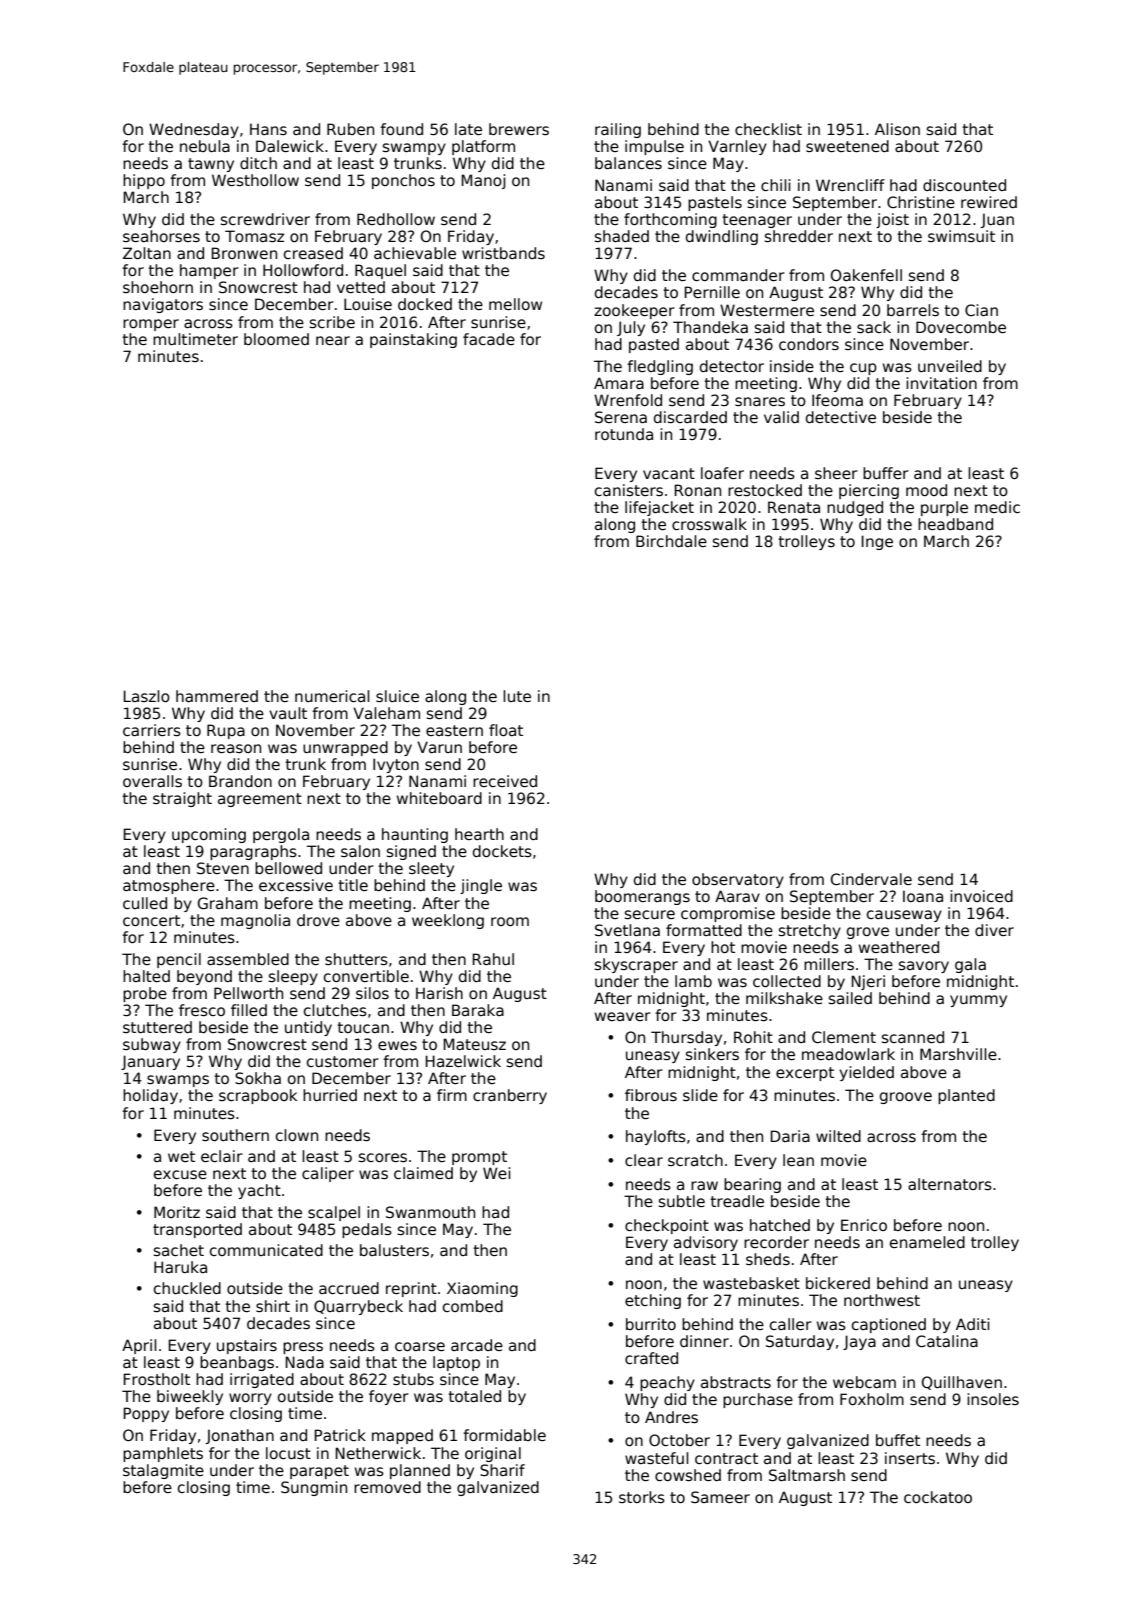 The image size is (1145, 1619). What do you see at coordinates (454, 730) in the screenshot?
I see `eastern` at bounding box center [454, 730].
